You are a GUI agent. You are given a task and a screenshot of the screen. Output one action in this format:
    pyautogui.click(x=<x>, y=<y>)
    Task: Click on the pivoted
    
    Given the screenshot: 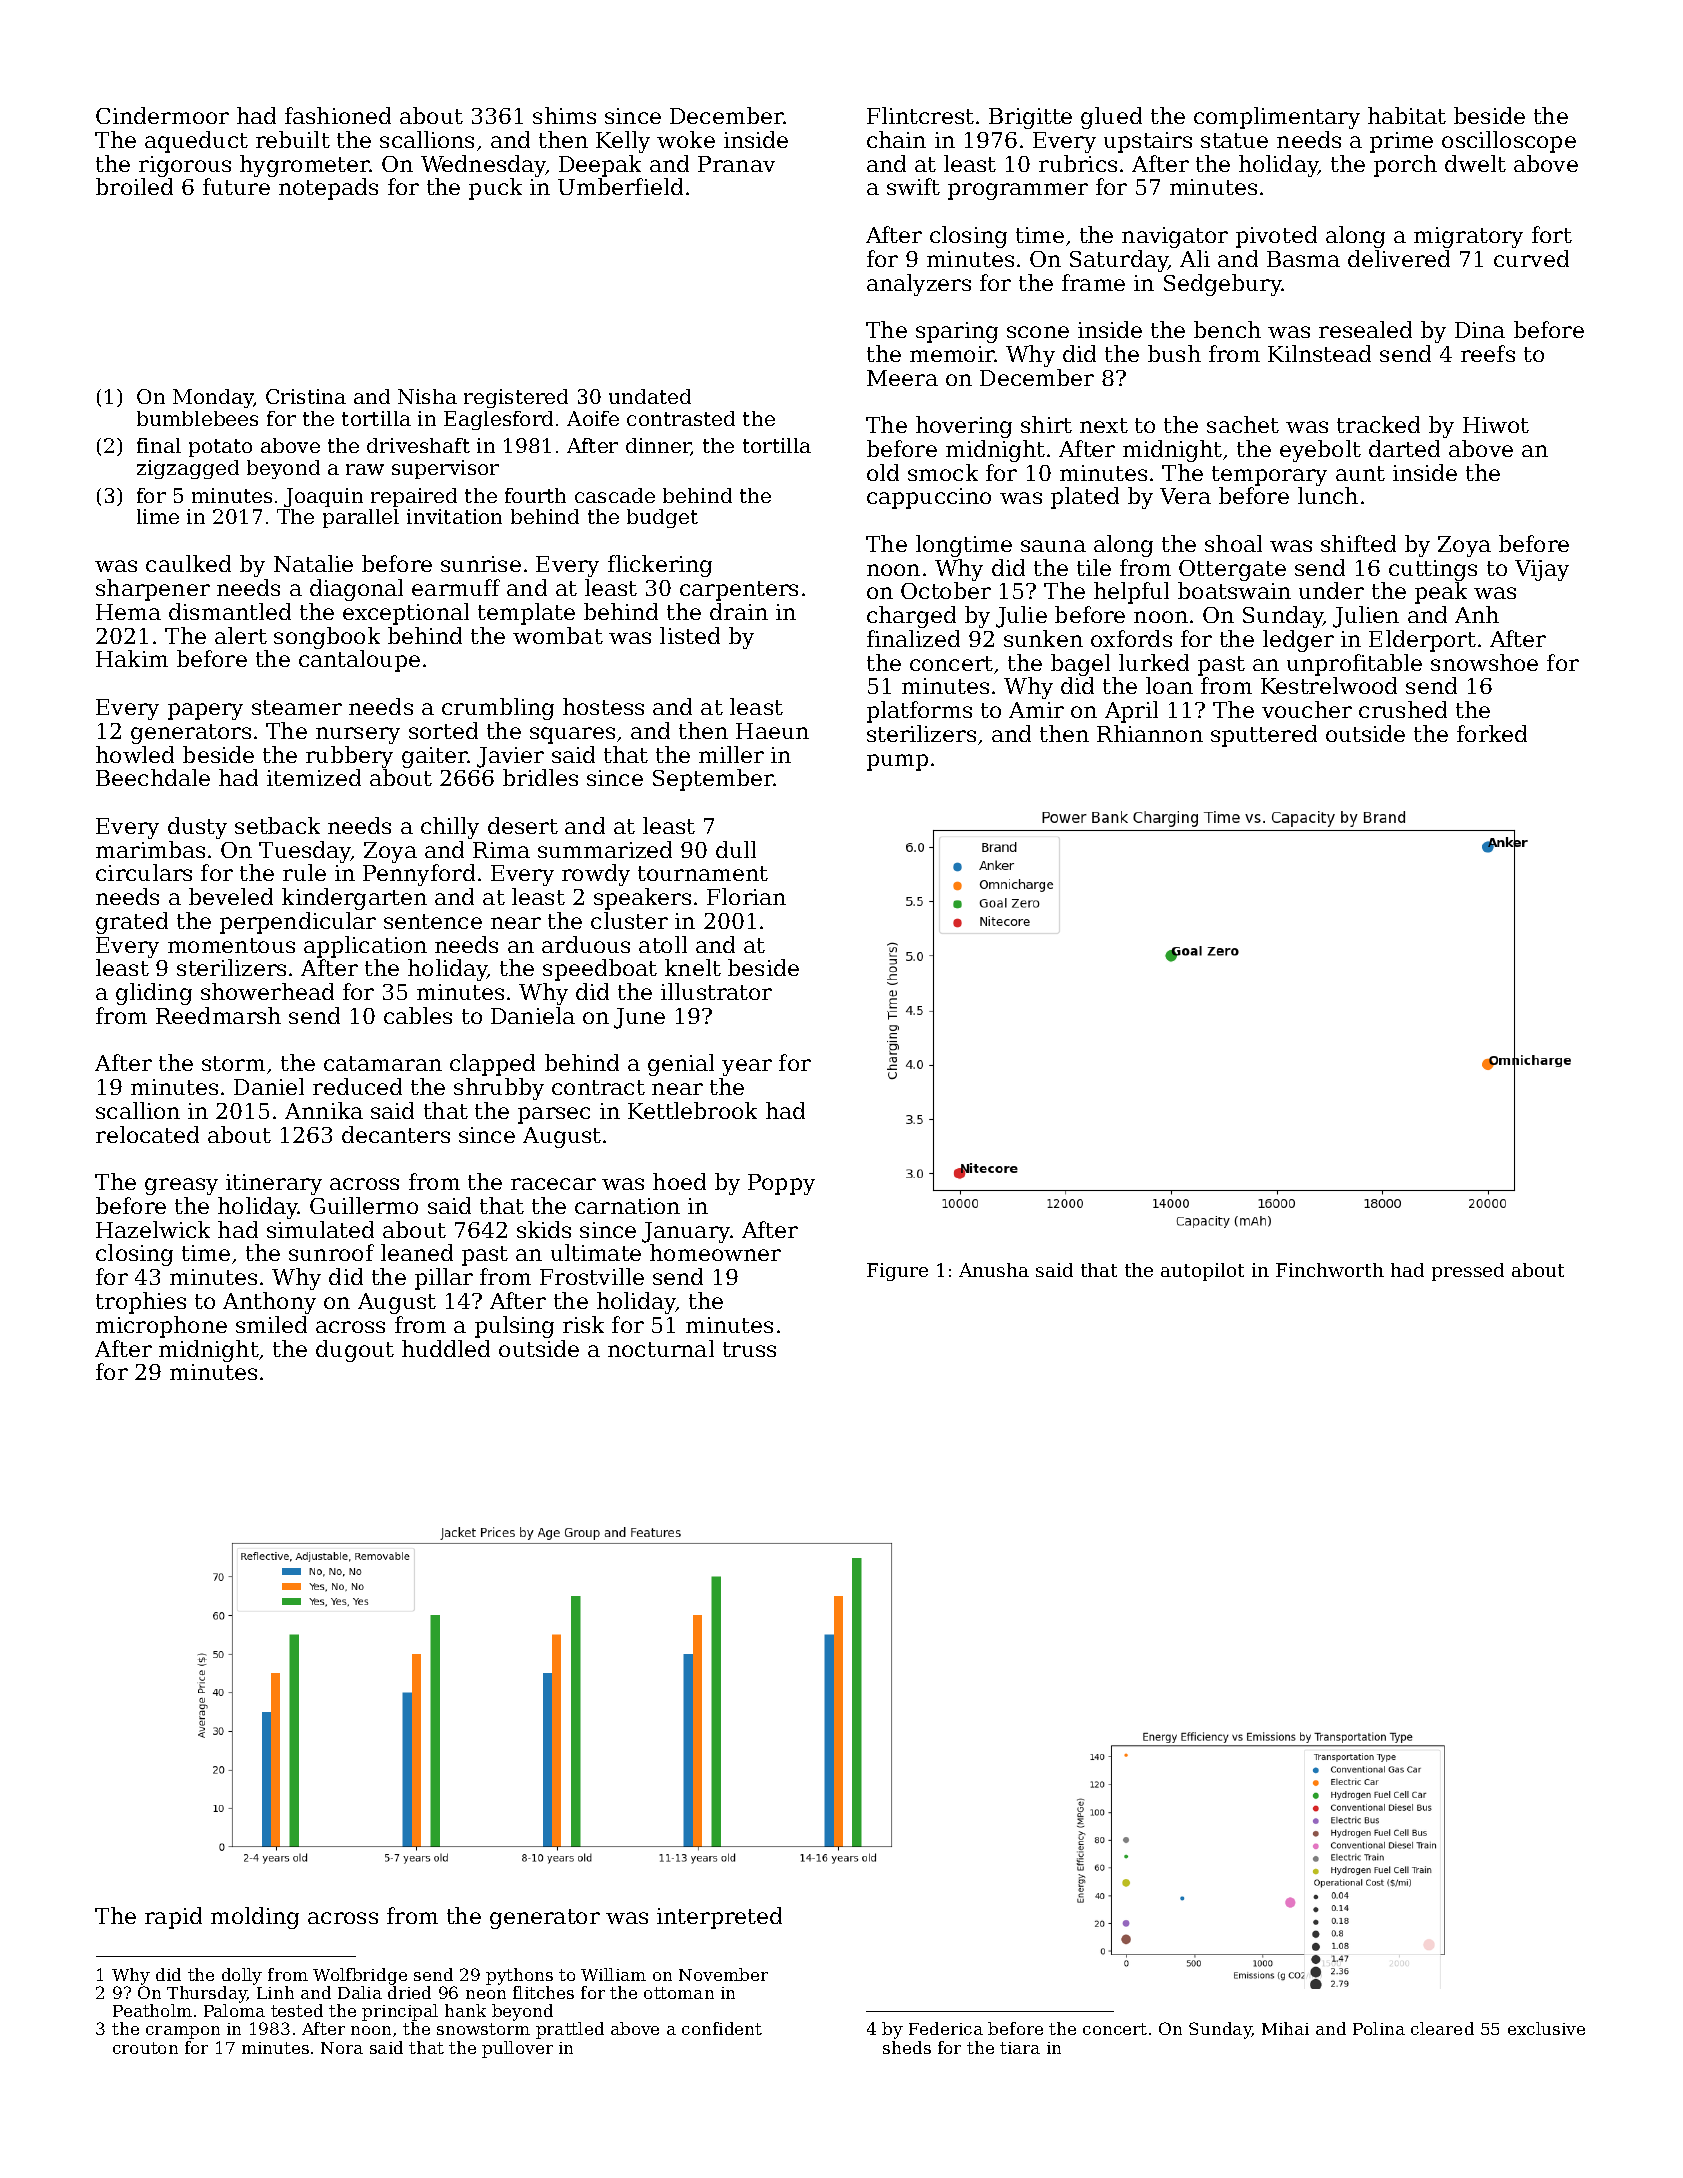 What is the action you would take?
    pyautogui.click(x=1276, y=237)
